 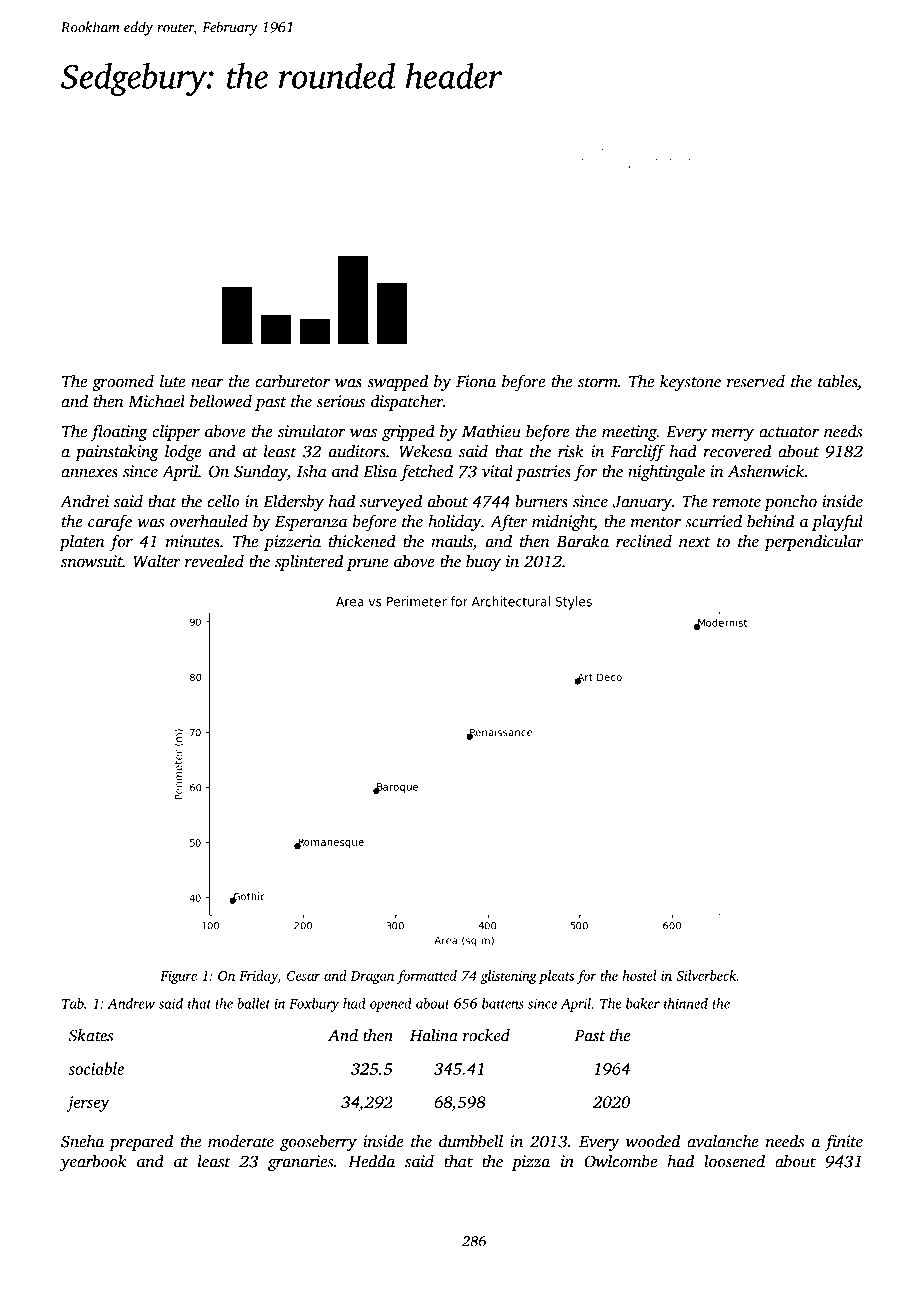 I want to click on tables, so click(x=837, y=381).
